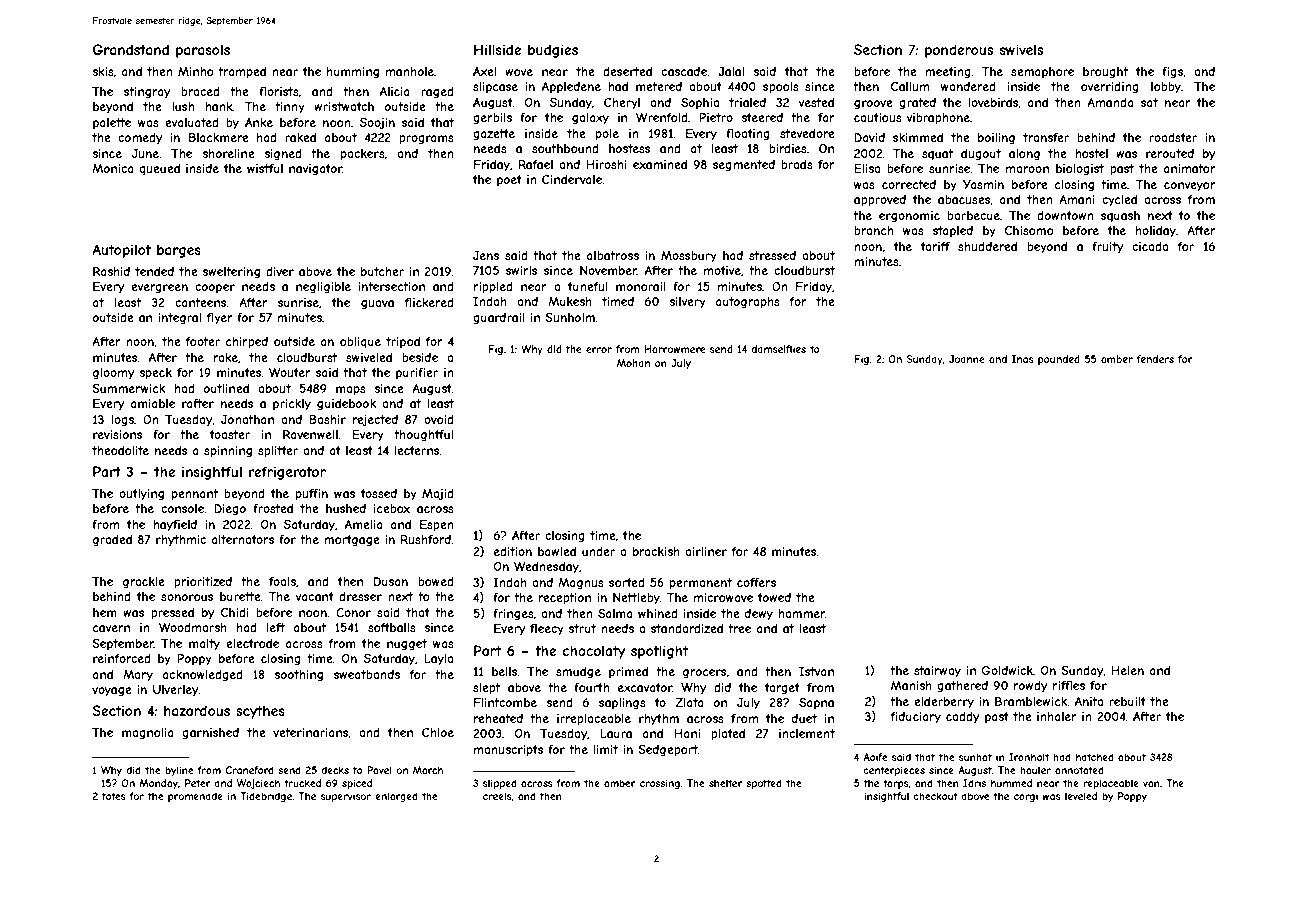 This screenshot has height=924, width=1308. What do you see at coordinates (675, 349) in the screenshot?
I see `Harrowmere` at bounding box center [675, 349].
